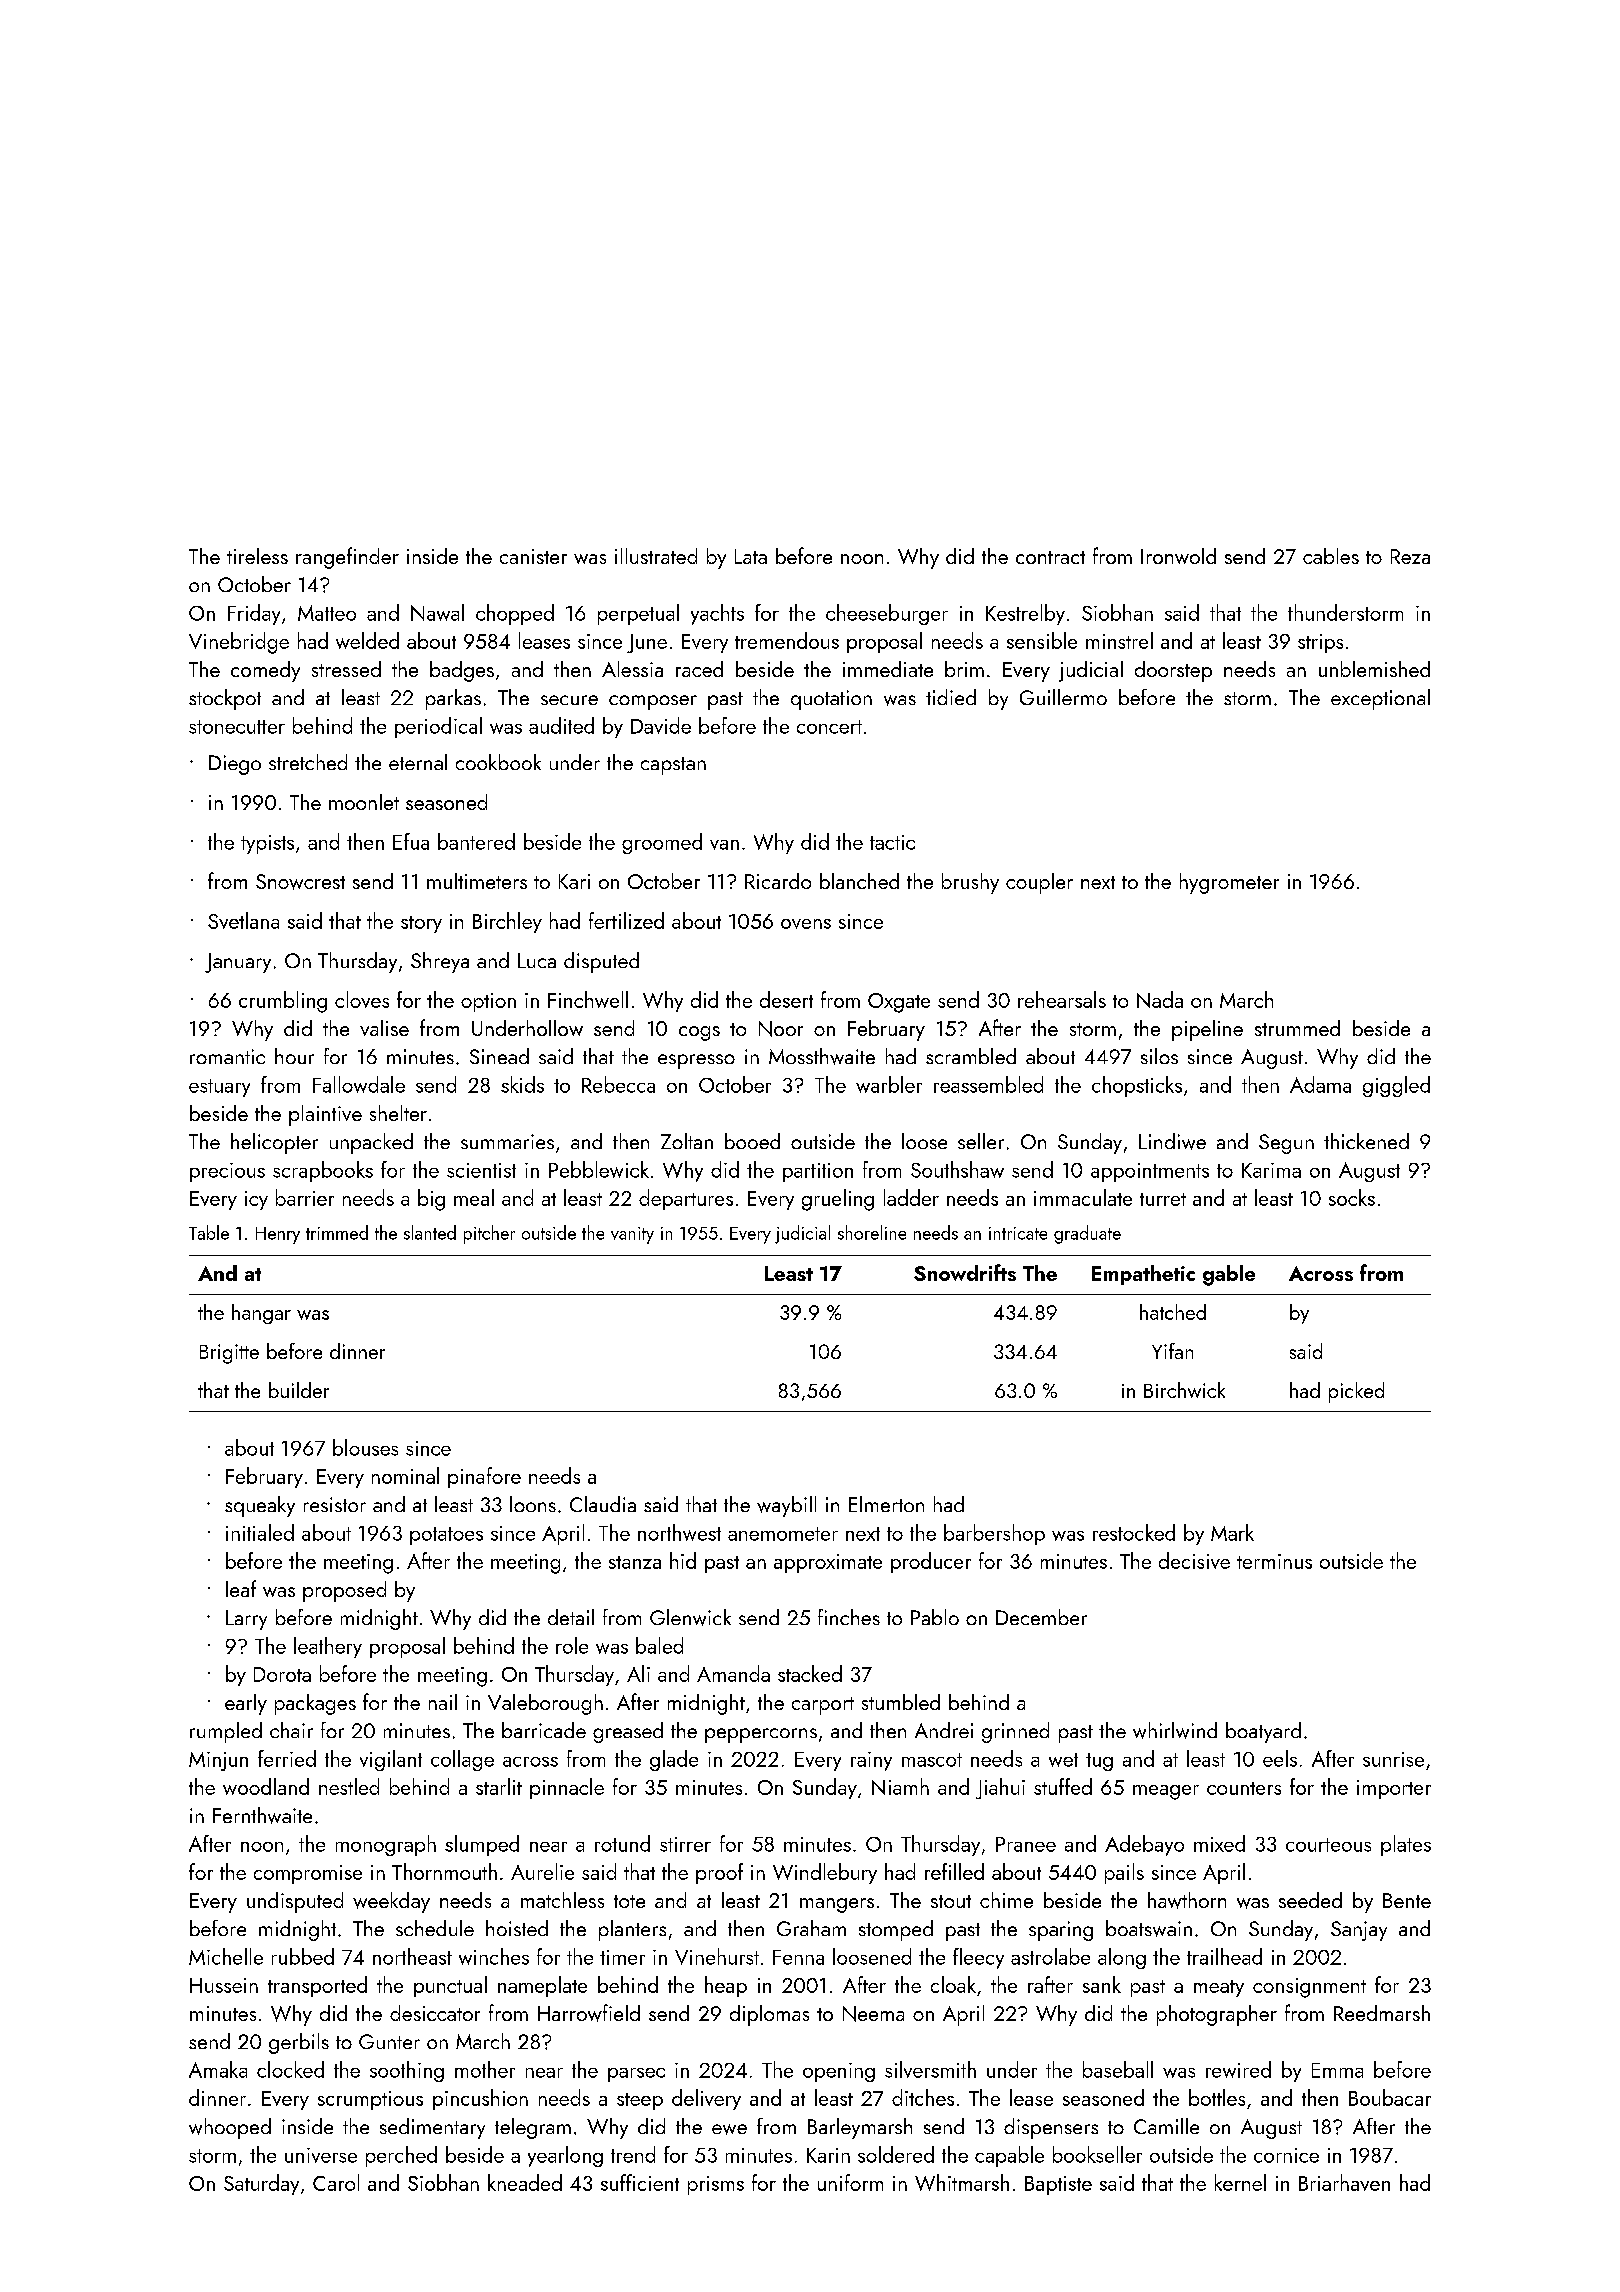 The image size is (1620, 2292). I want to click on Bente, so click(1407, 1900).
